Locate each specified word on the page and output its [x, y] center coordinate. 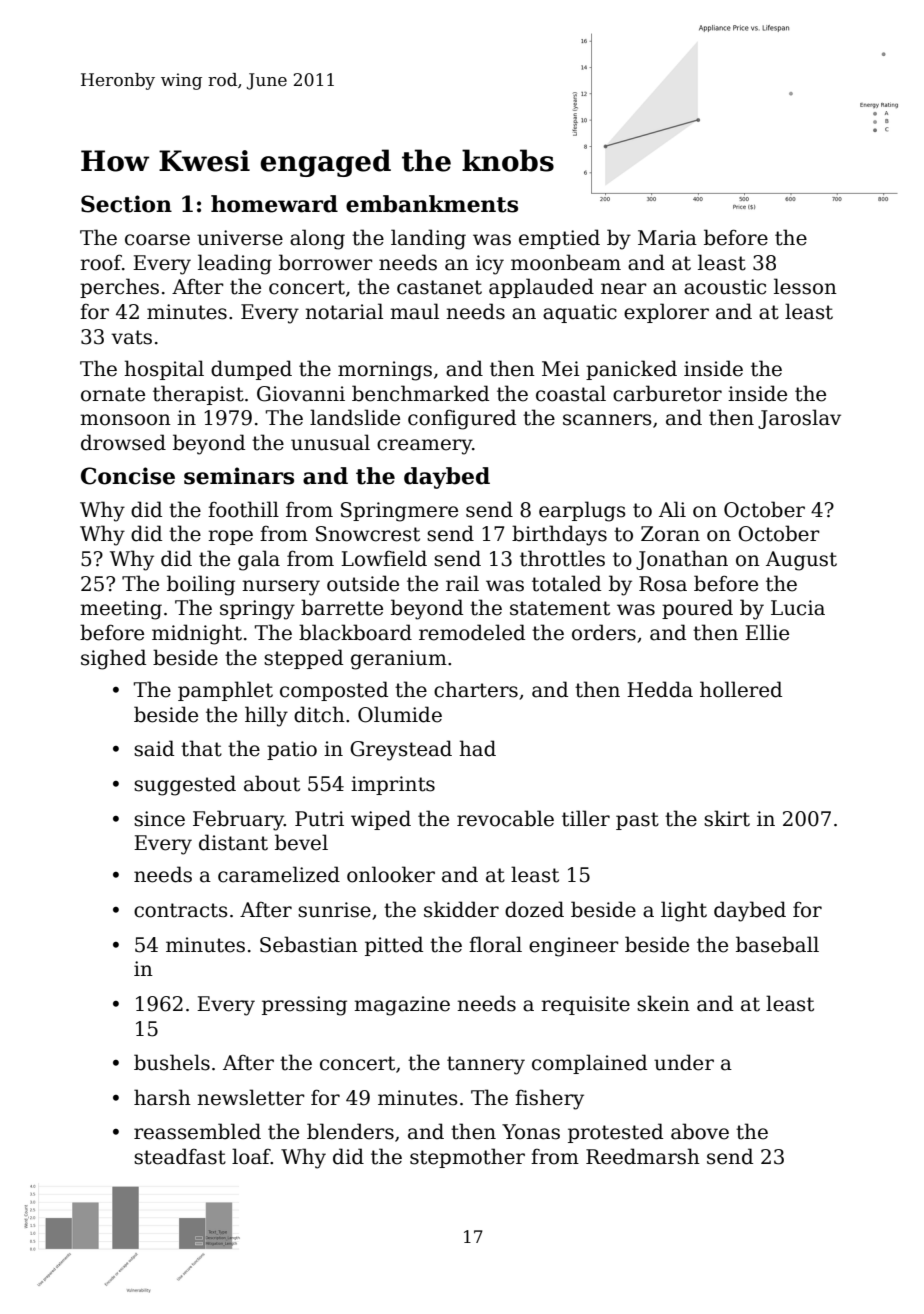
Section [126, 204]
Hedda [660, 689]
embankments [432, 204]
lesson [805, 286]
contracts [181, 910]
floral [495, 944]
